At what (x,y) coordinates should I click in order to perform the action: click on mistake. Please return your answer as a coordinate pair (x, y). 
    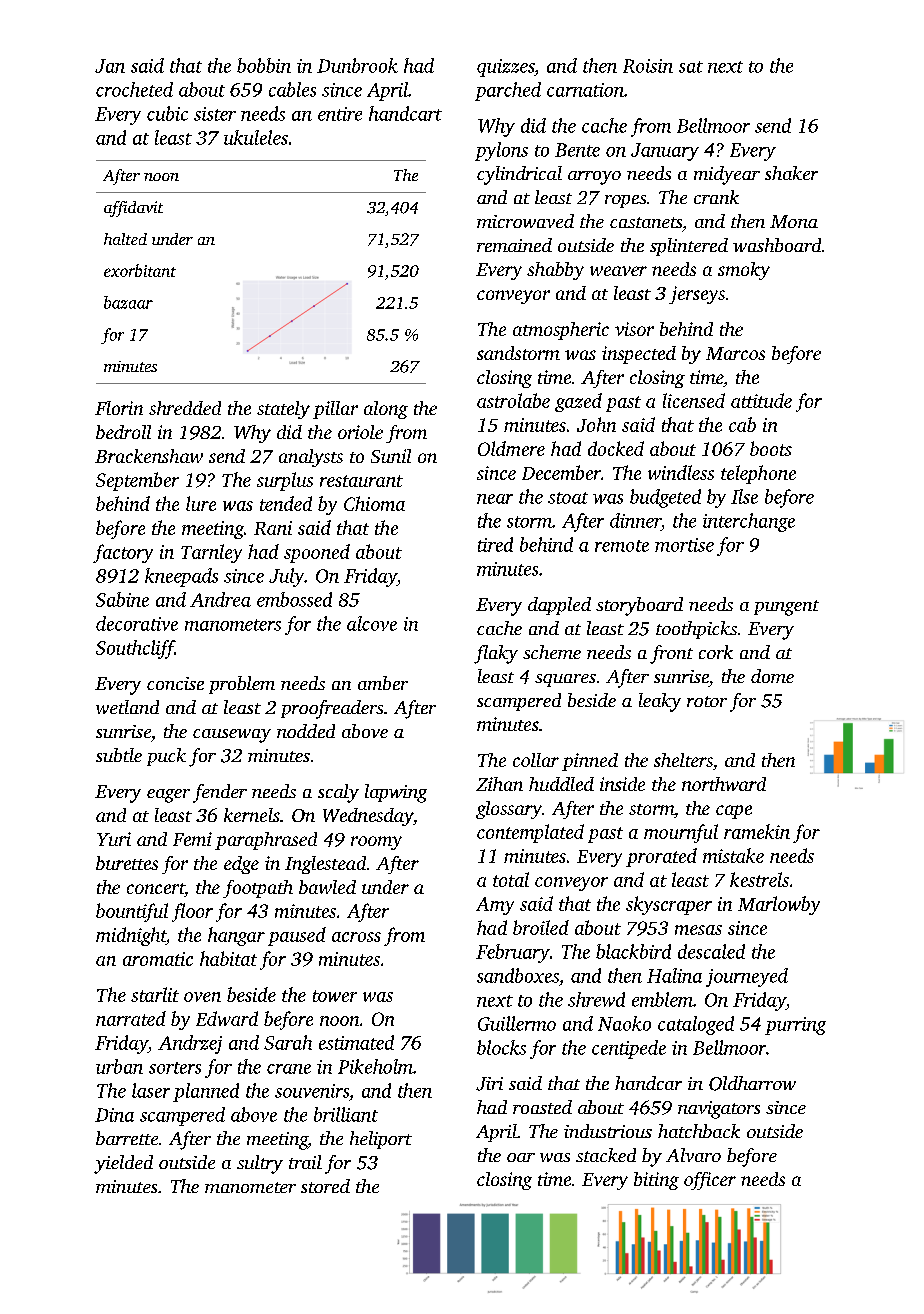
    Looking at the image, I should click on (733, 855).
